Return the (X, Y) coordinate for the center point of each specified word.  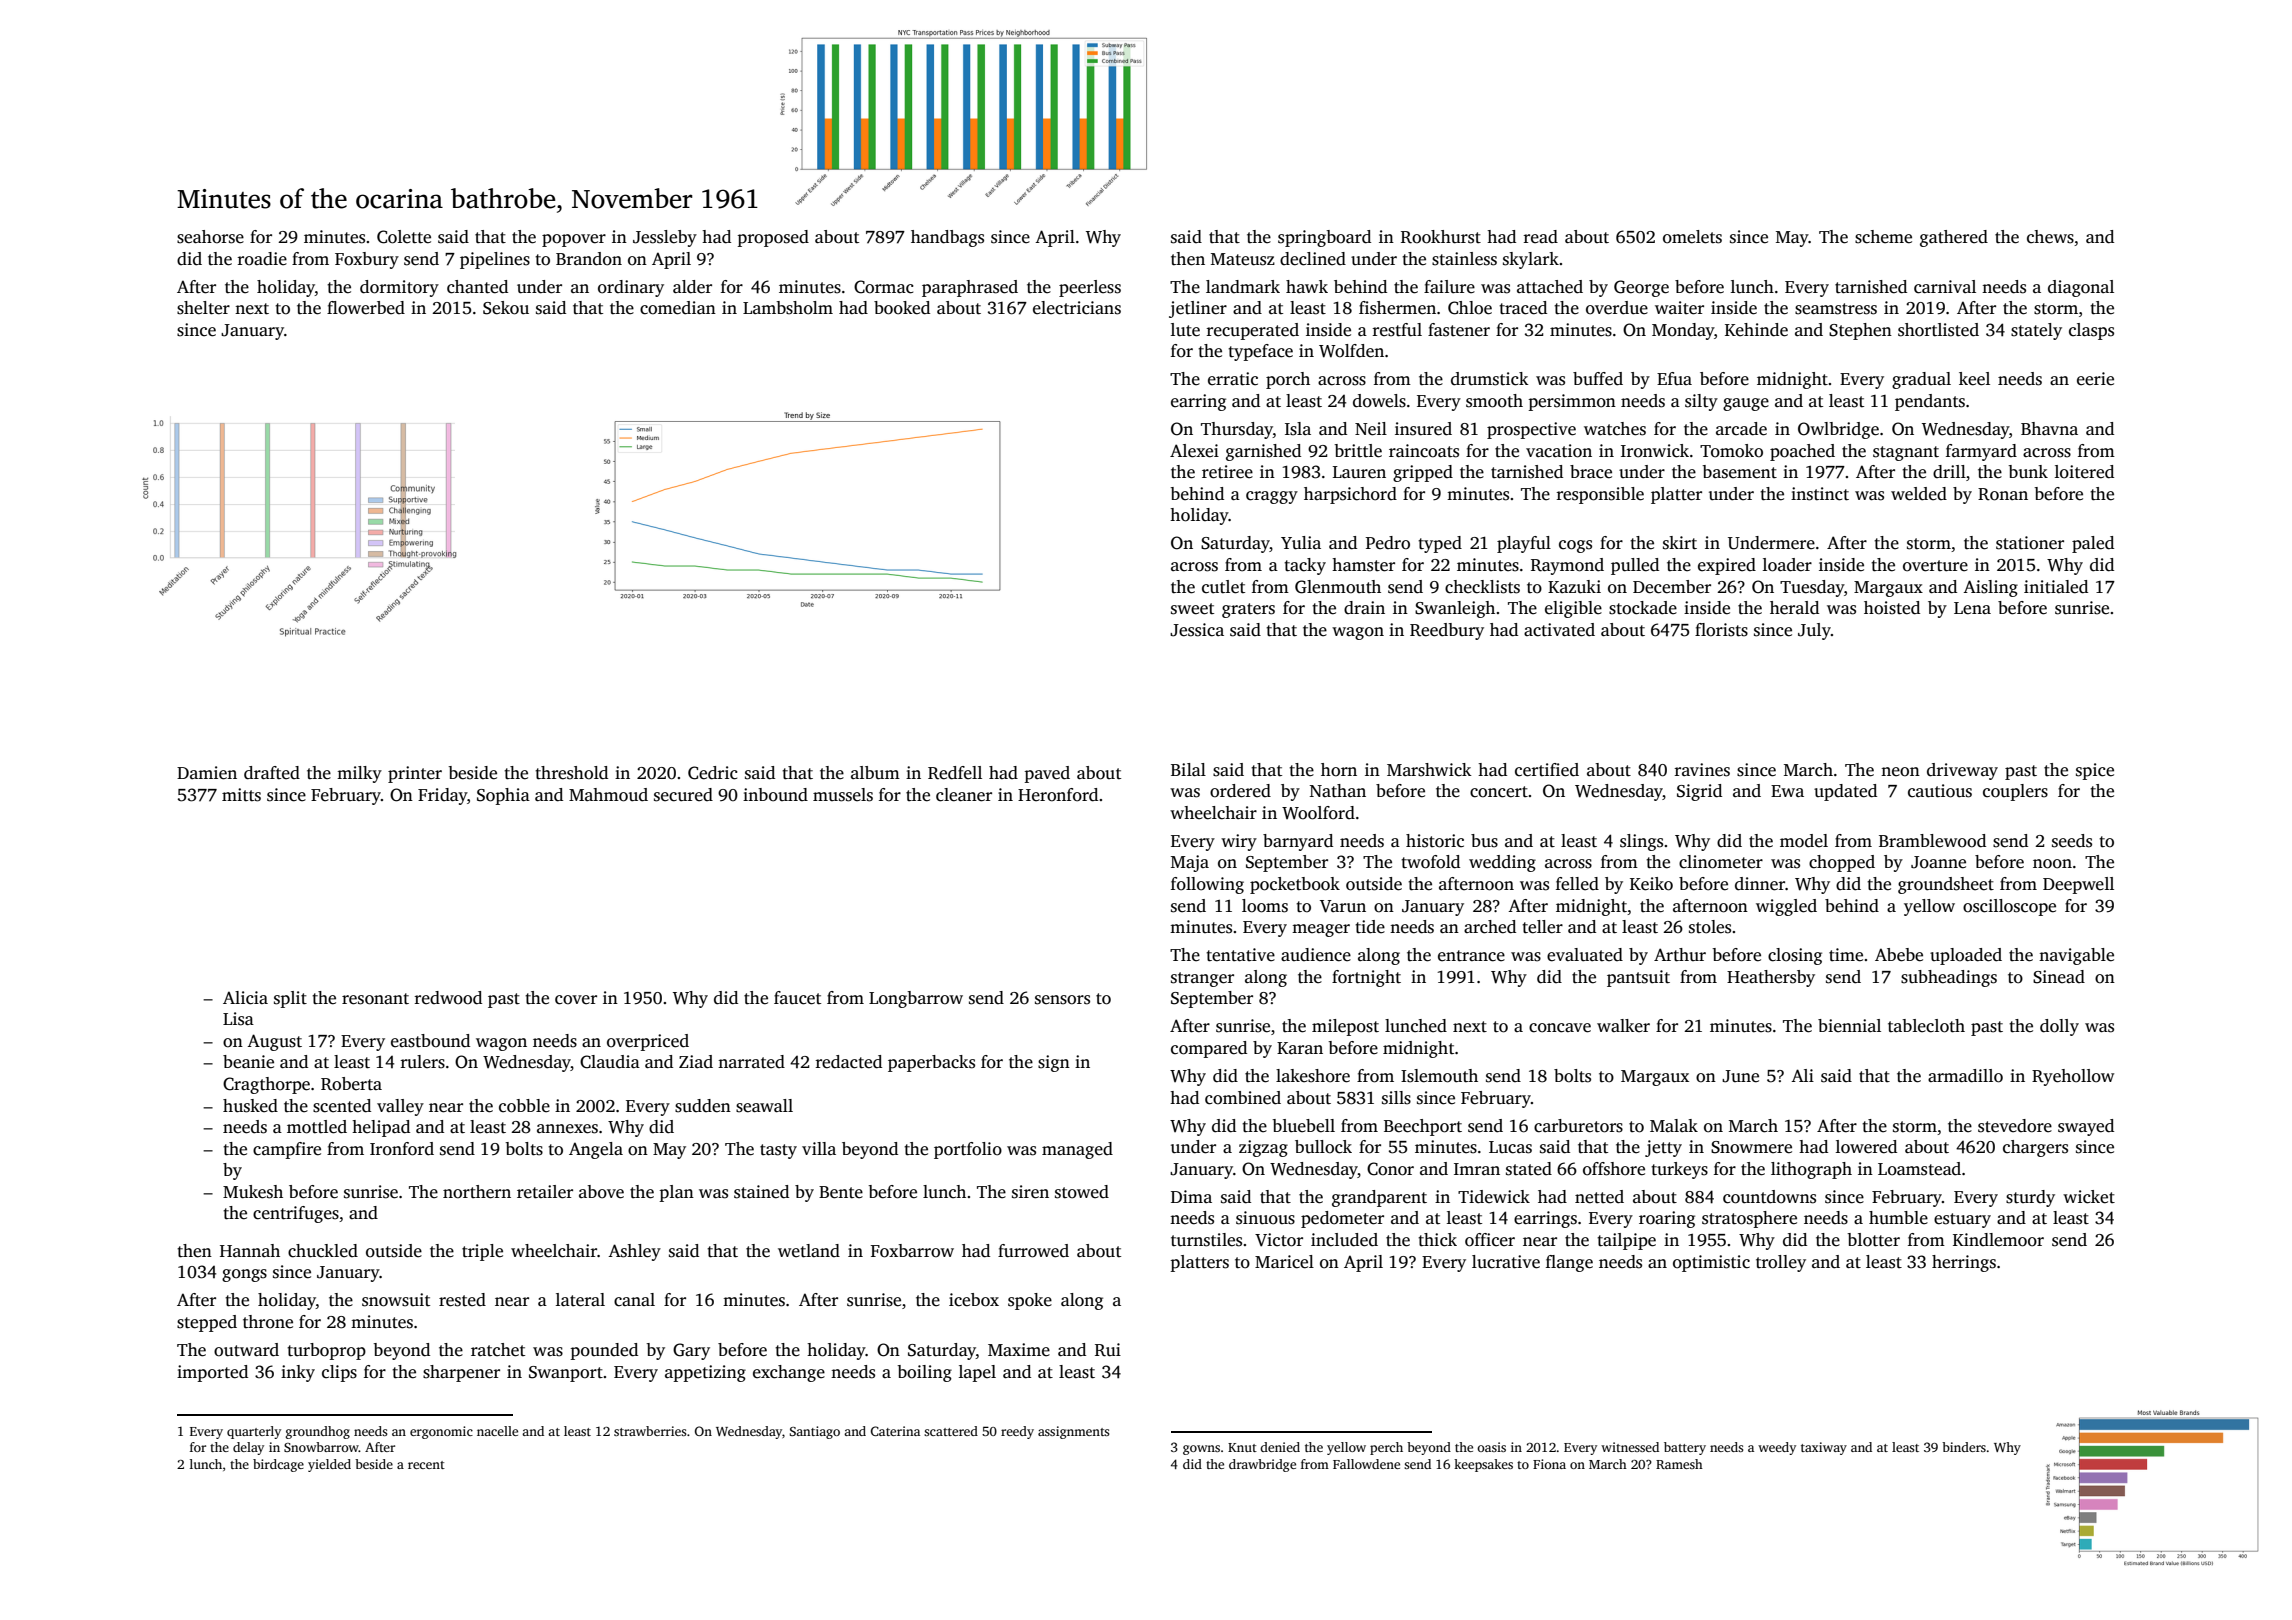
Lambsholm (788, 308)
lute (1185, 330)
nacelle (497, 1431)
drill (1949, 471)
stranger (1202, 979)
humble (1898, 1218)
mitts (241, 795)
